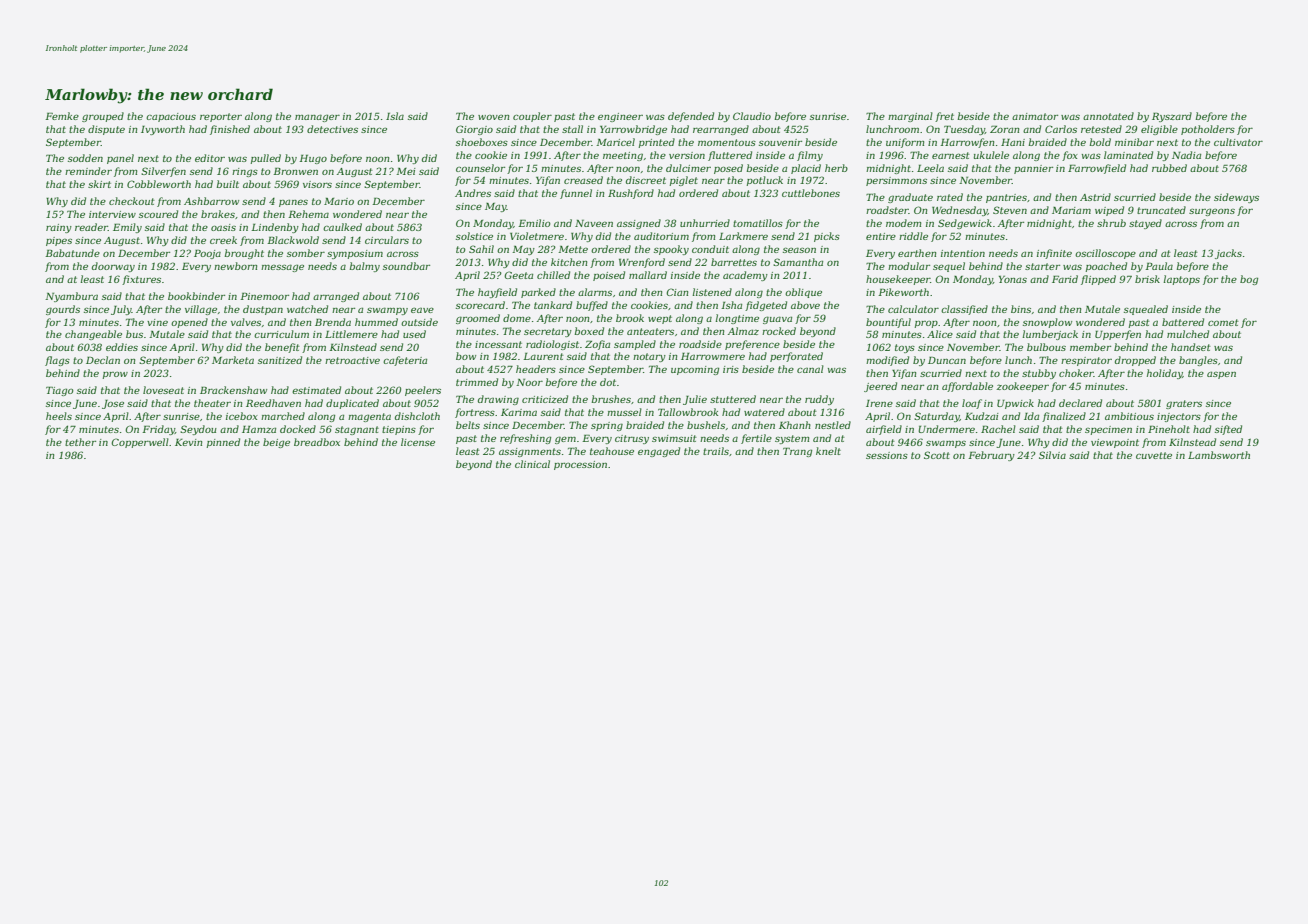  Describe the element at coordinates (532, 464) in the document. I see `clinical` at that location.
